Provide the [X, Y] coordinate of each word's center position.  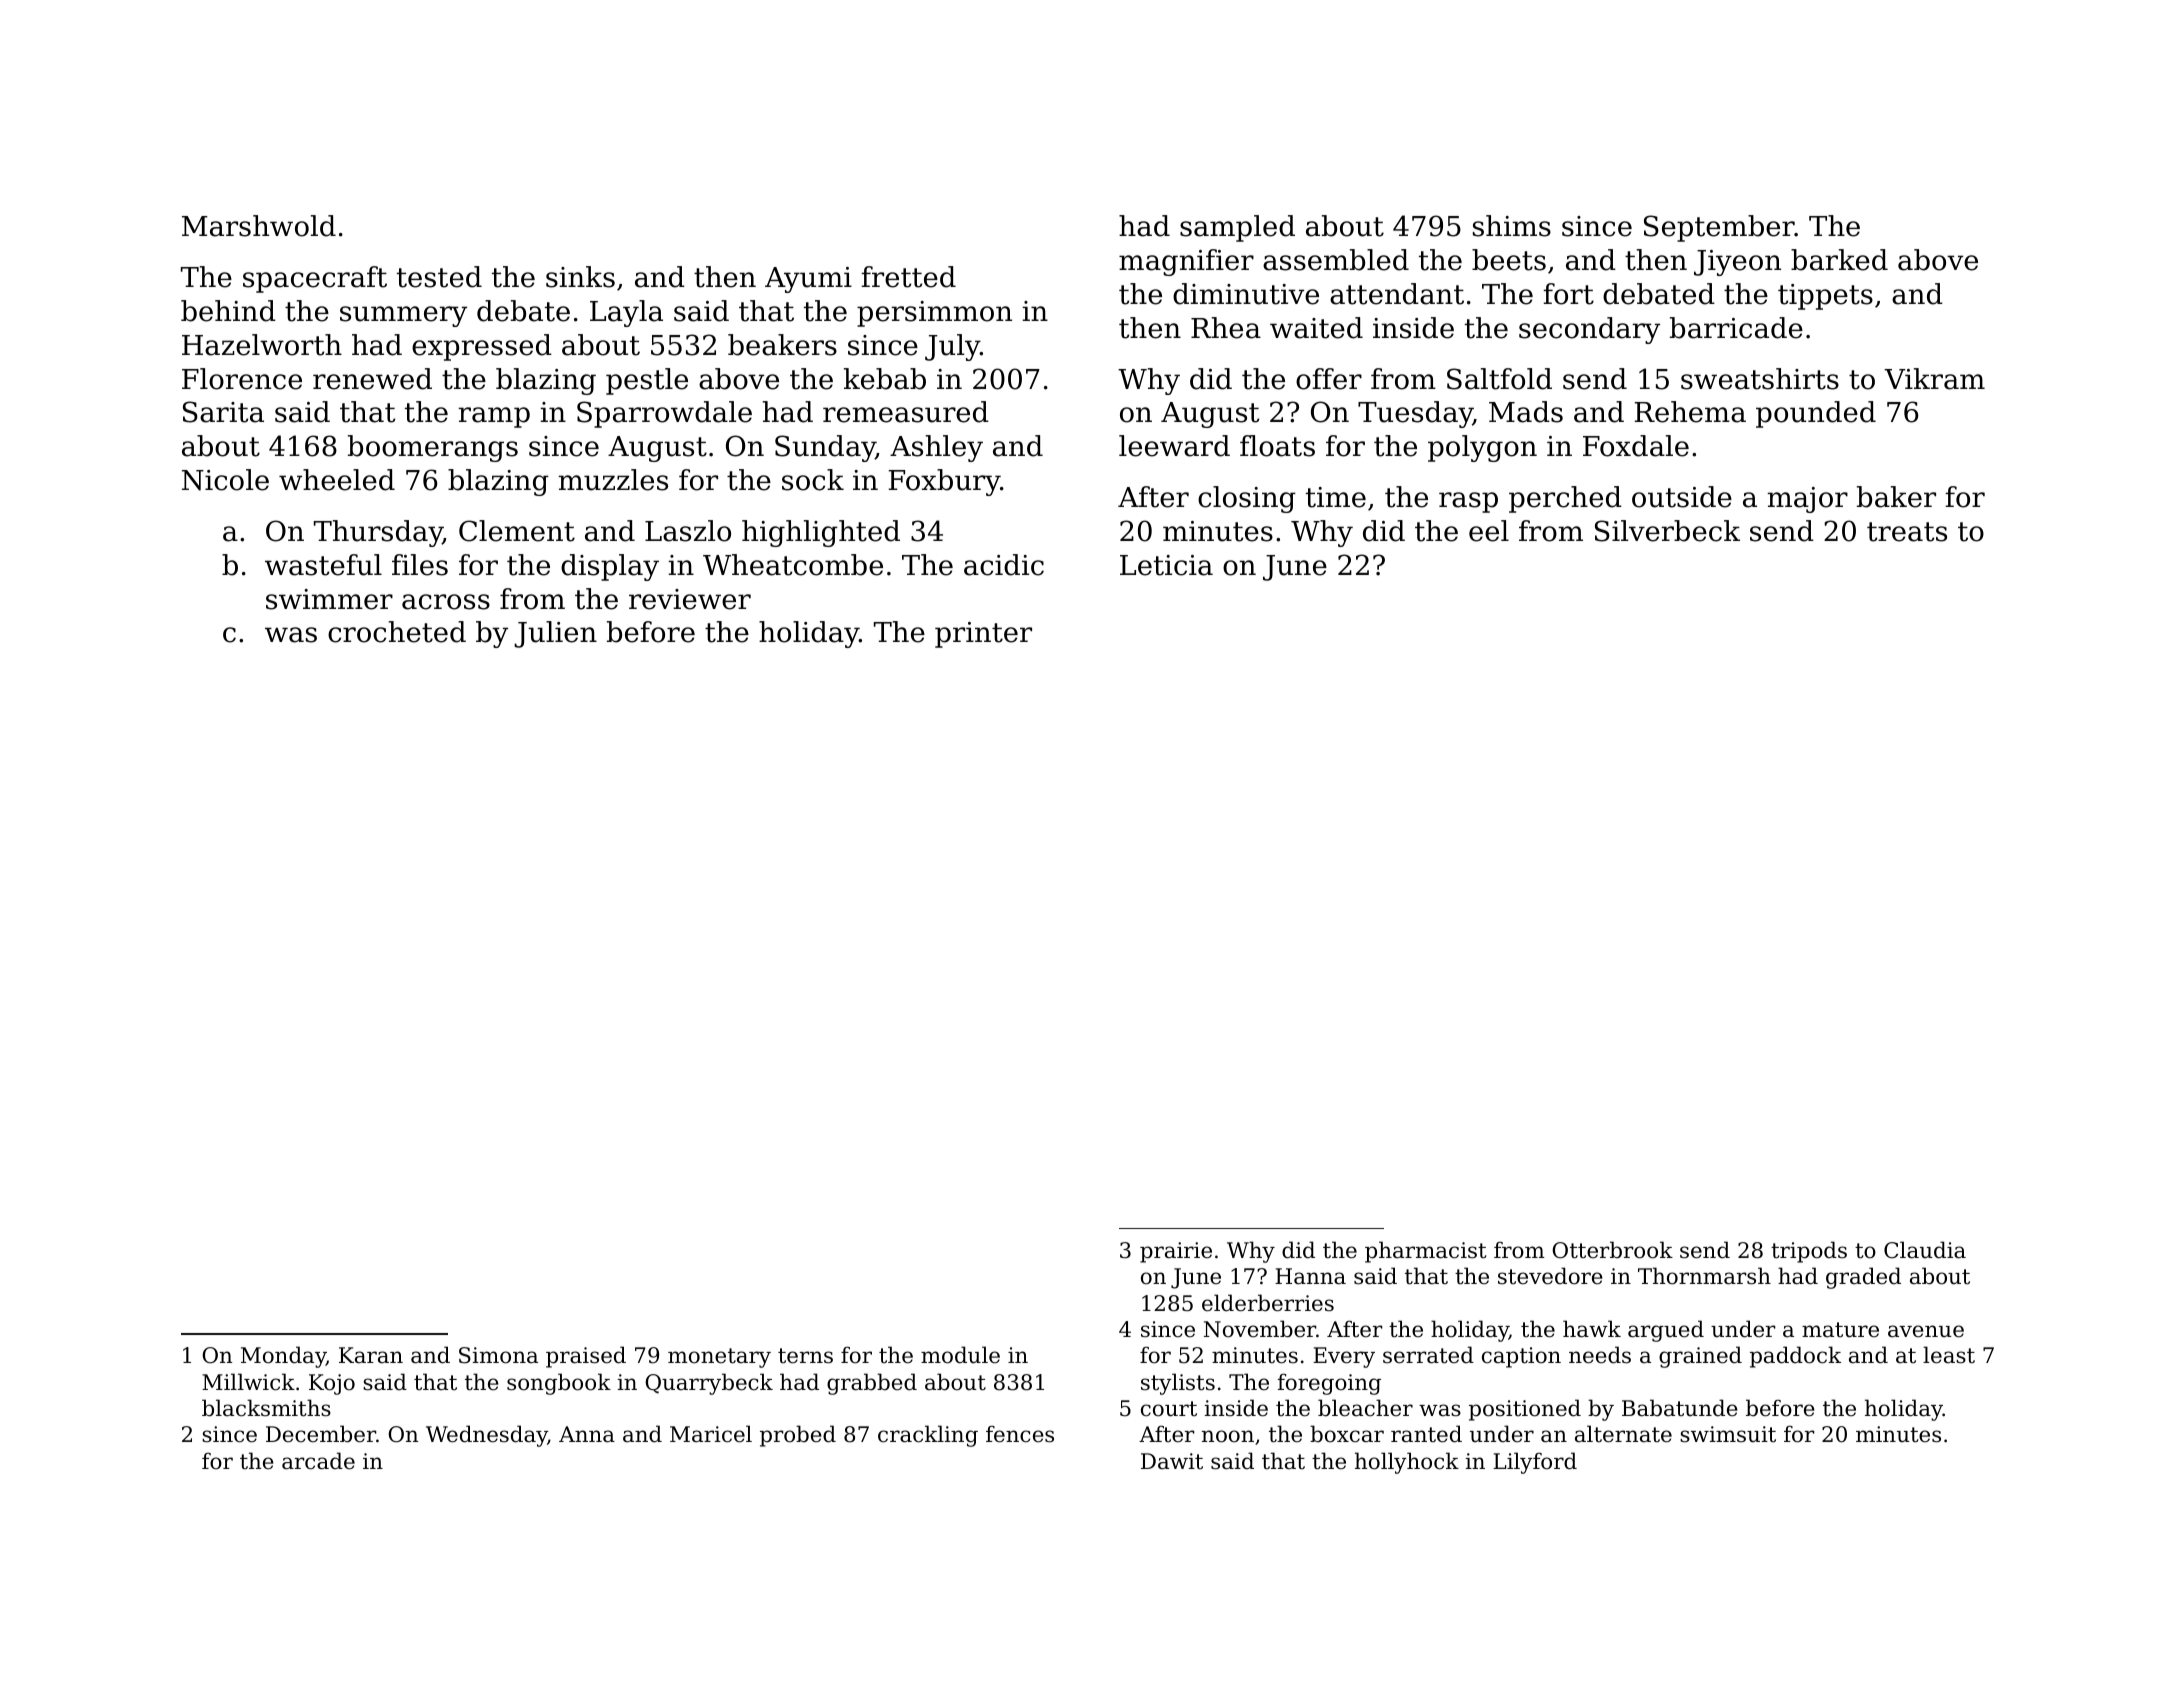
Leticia [1166, 565]
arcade [318, 1461]
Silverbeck [1667, 531]
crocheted [397, 632]
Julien [555, 634]
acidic [1004, 565]
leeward [1174, 446]
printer [983, 635]
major [1807, 500]
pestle [647, 381]
